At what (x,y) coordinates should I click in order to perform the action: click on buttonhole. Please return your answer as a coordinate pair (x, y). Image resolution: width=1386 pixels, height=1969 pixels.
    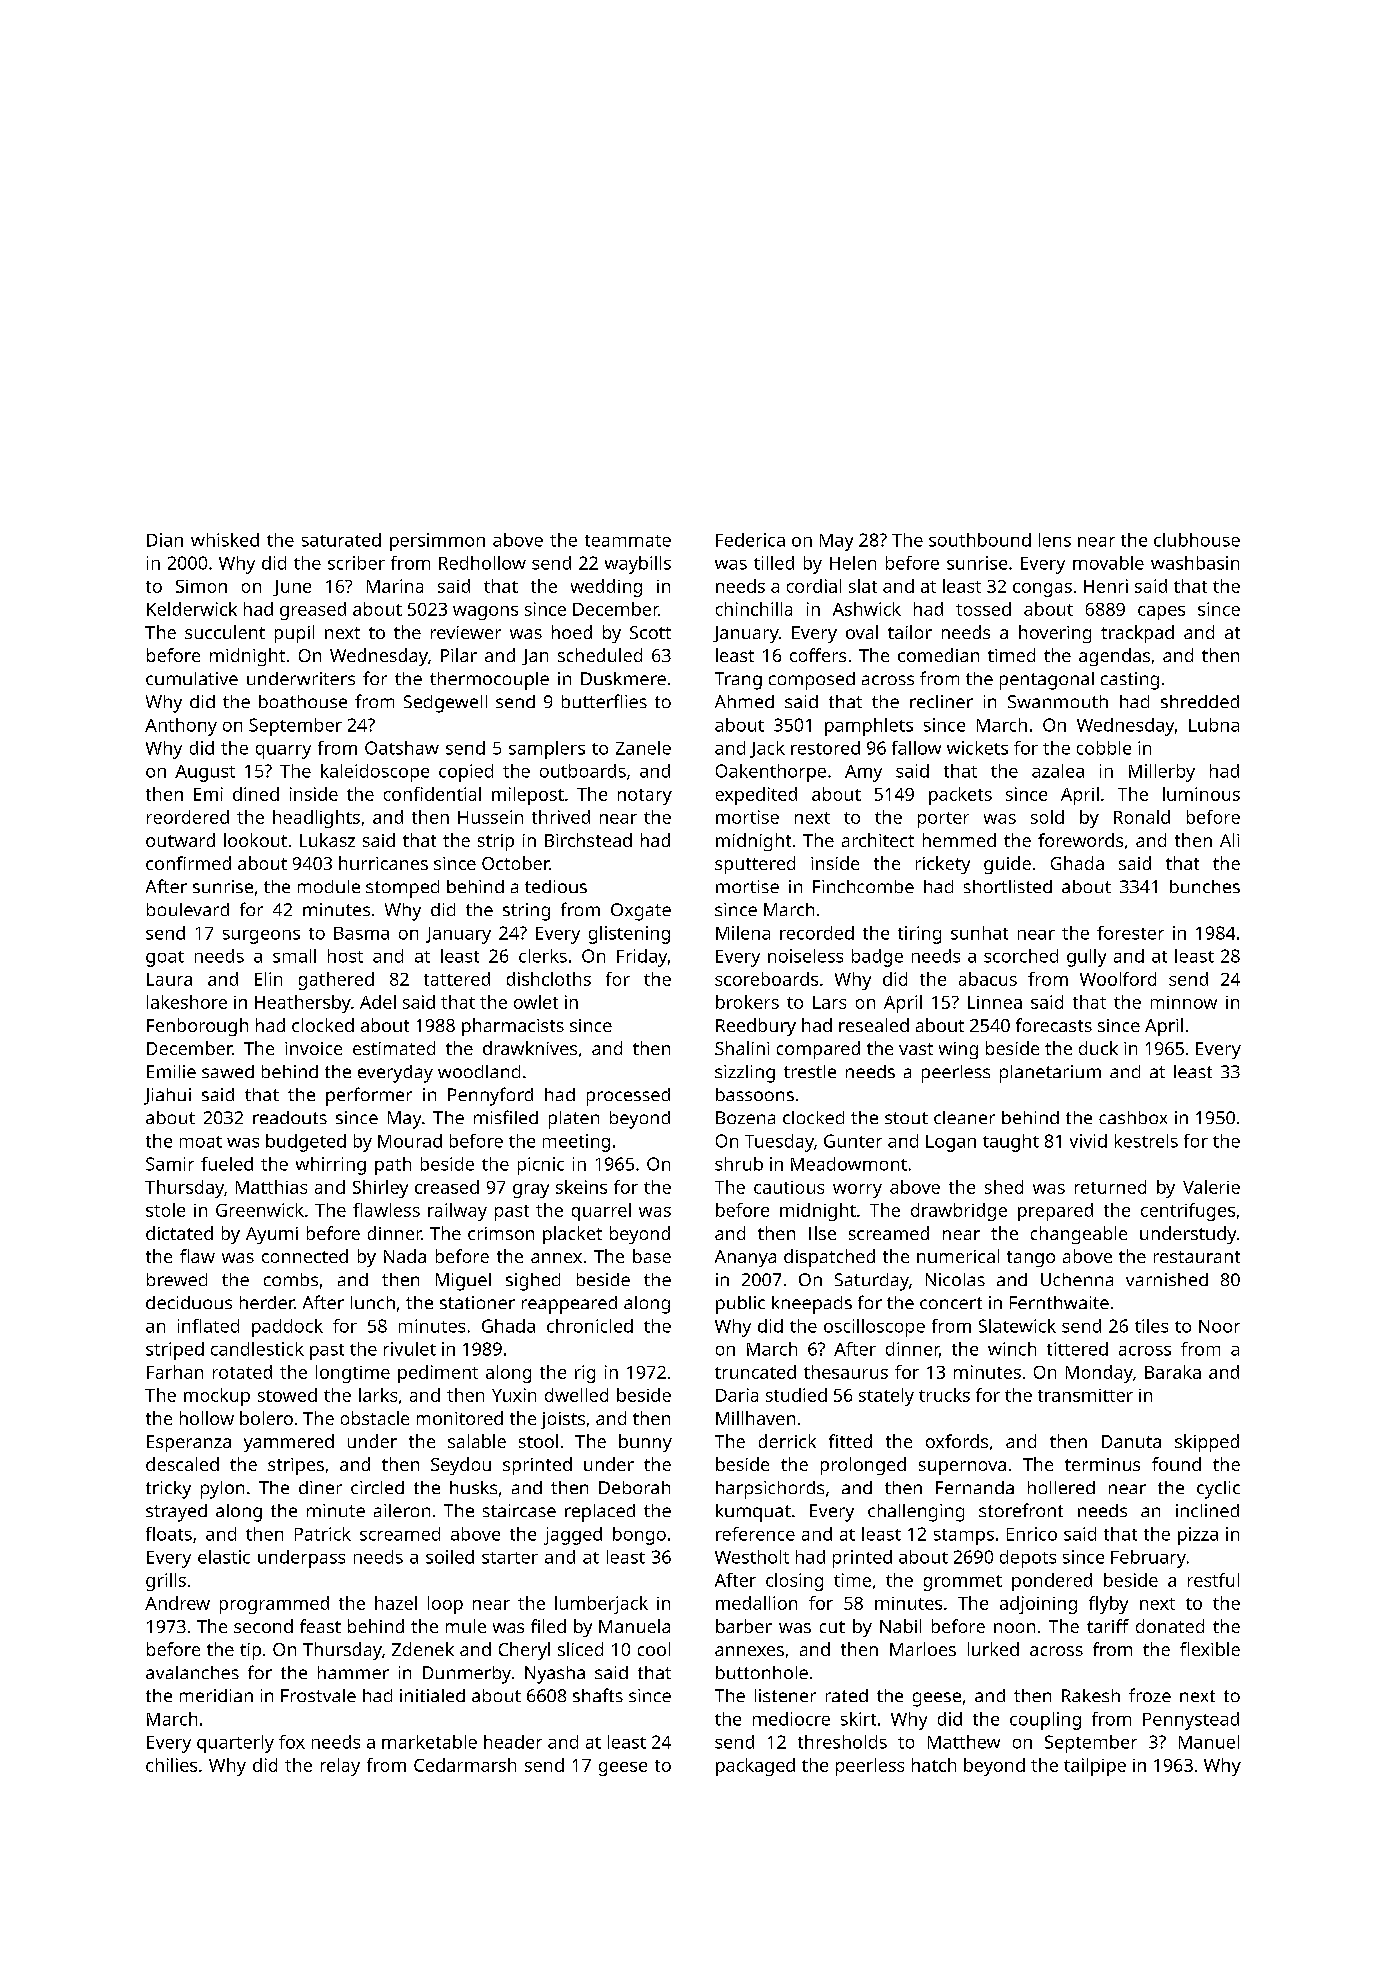
    Looking at the image, I should click on (762, 1672).
